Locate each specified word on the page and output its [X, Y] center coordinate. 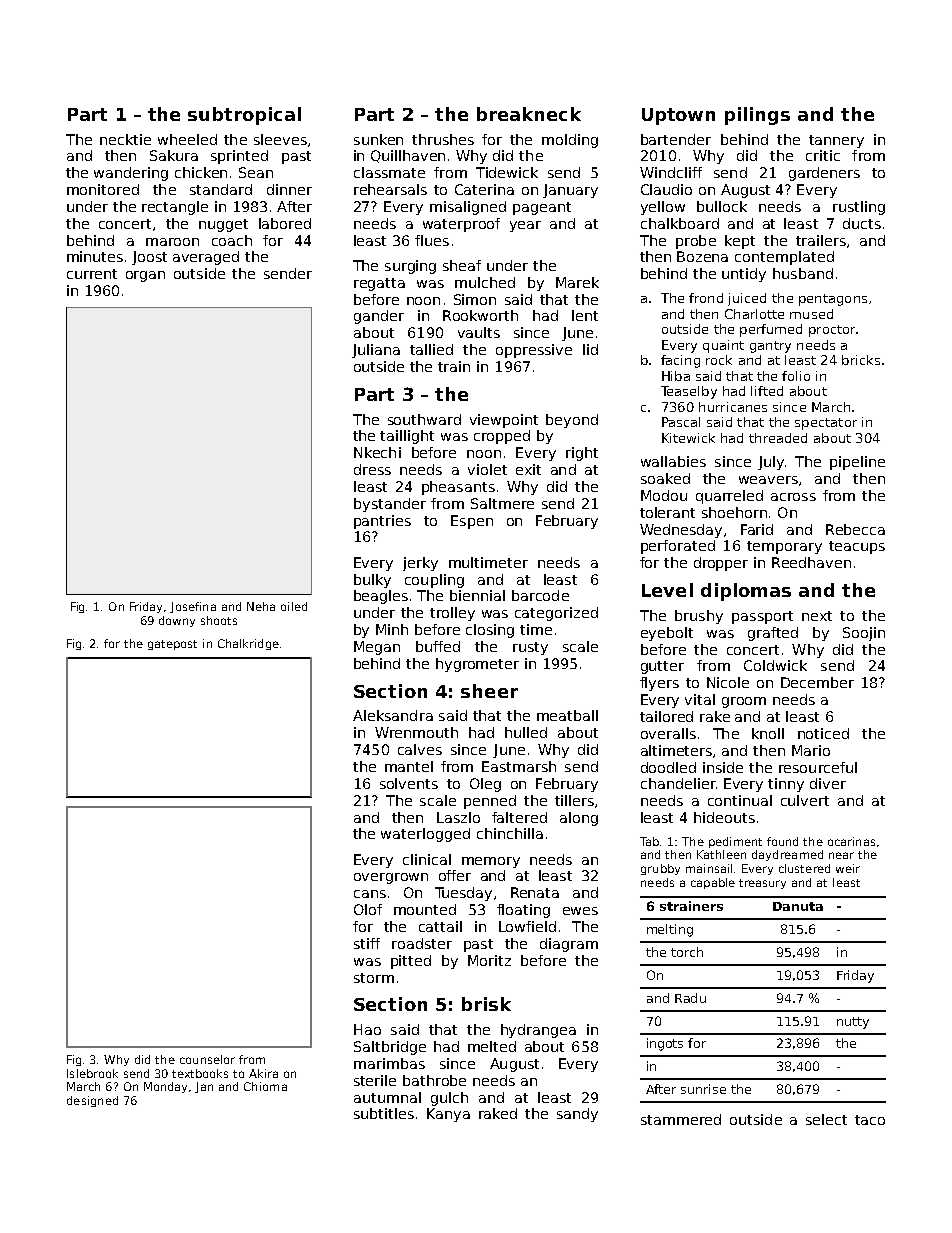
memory [491, 862]
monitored [103, 189]
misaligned [468, 208]
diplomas [746, 592]
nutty [853, 1023]
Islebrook [92, 1073]
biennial [477, 595]
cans [370, 894]
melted [492, 1046]
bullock [722, 206]
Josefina [193, 607]
